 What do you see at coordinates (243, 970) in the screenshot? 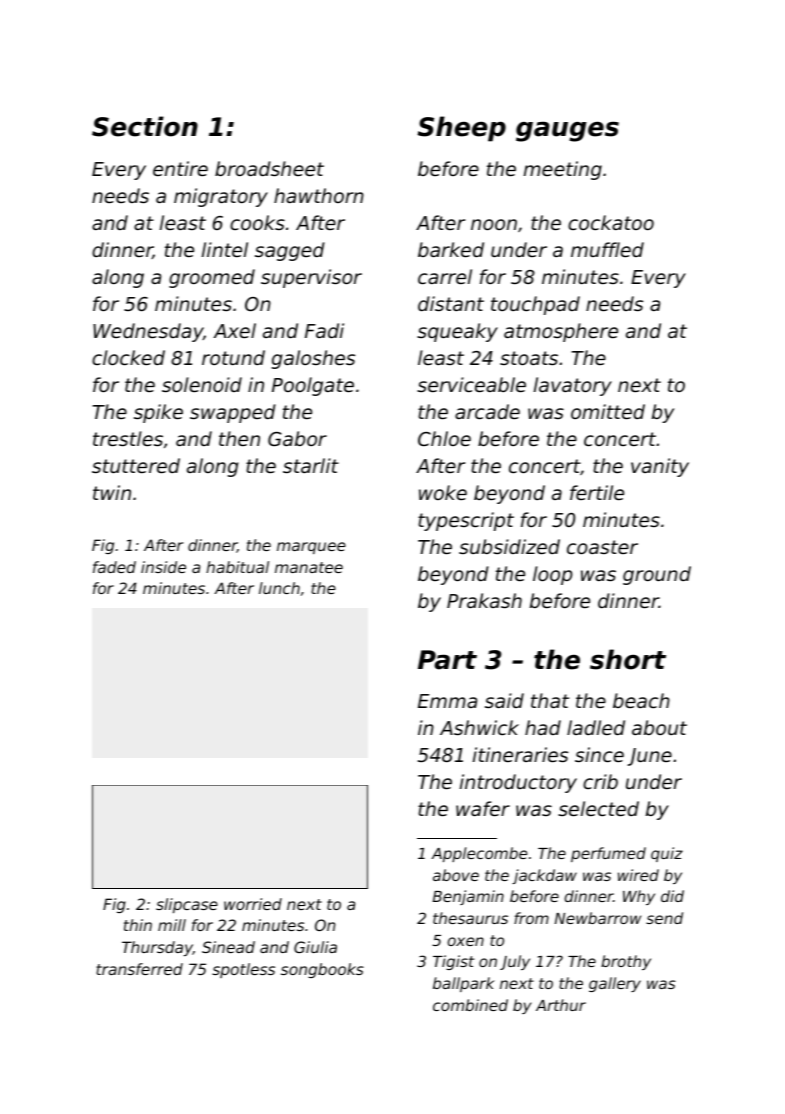
I see `spotless` at bounding box center [243, 970].
